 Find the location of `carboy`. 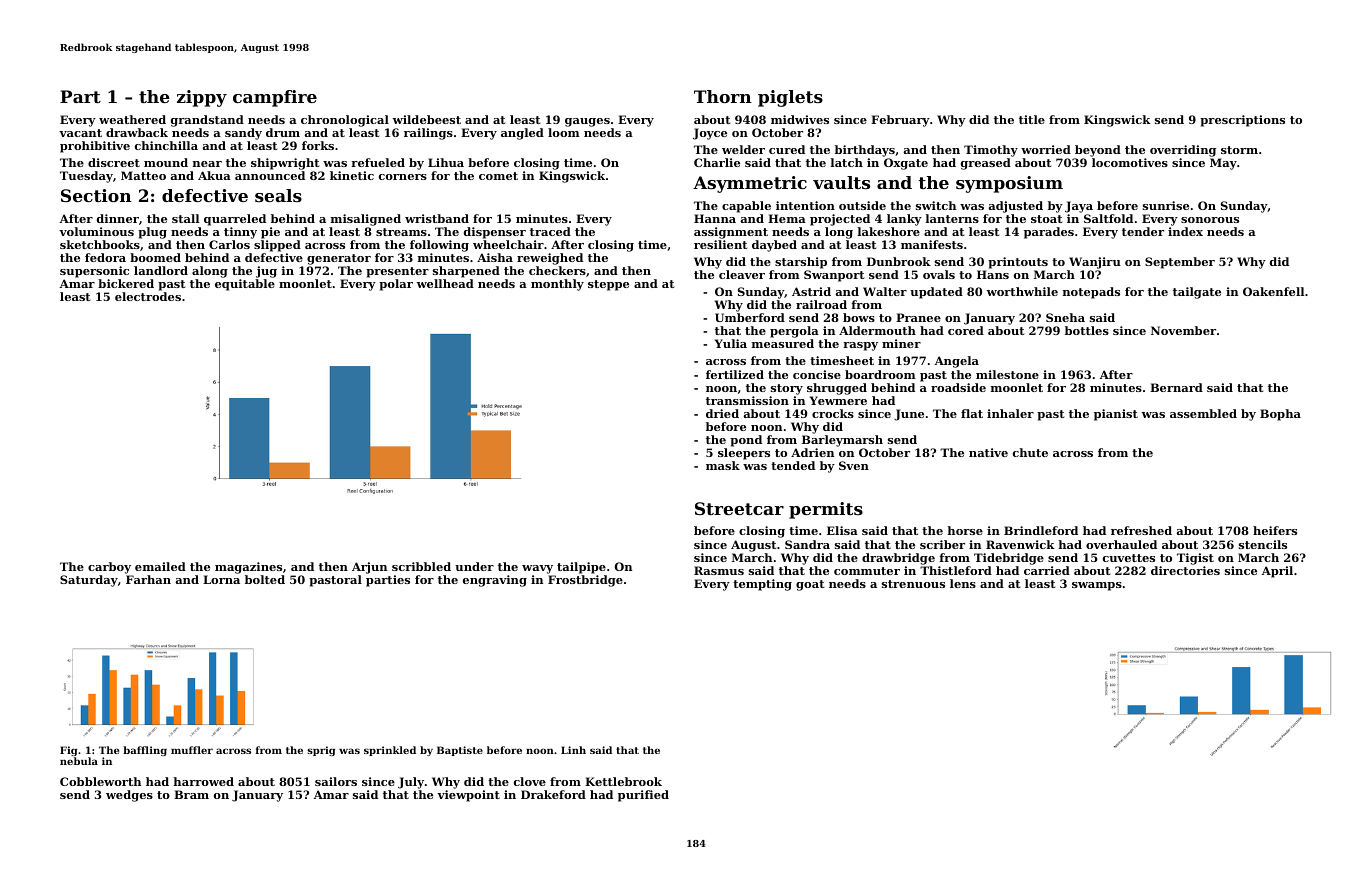

carboy is located at coordinates (109, 568).
